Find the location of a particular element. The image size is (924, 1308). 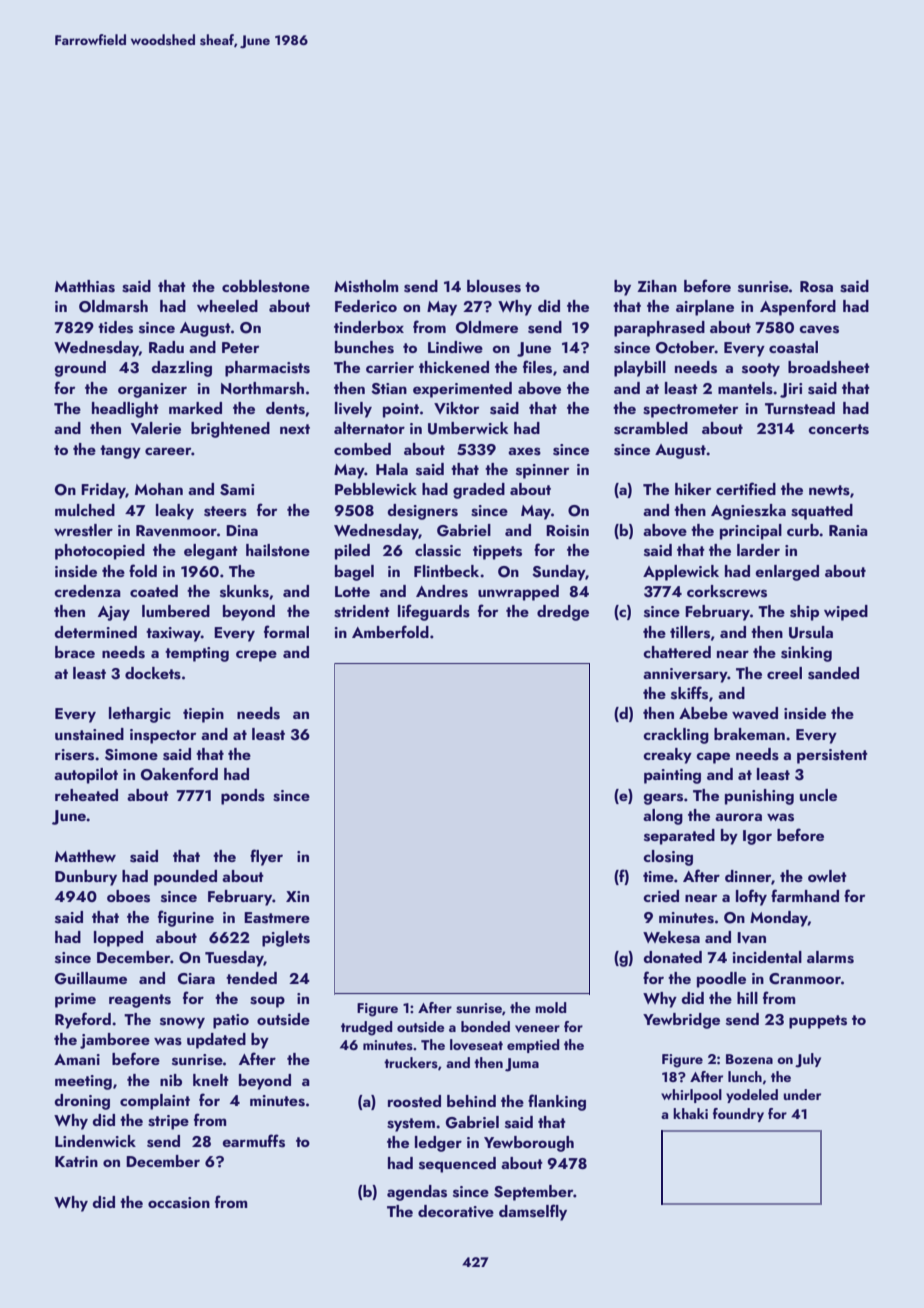

taxiway is located at coordinates (173, 634).
